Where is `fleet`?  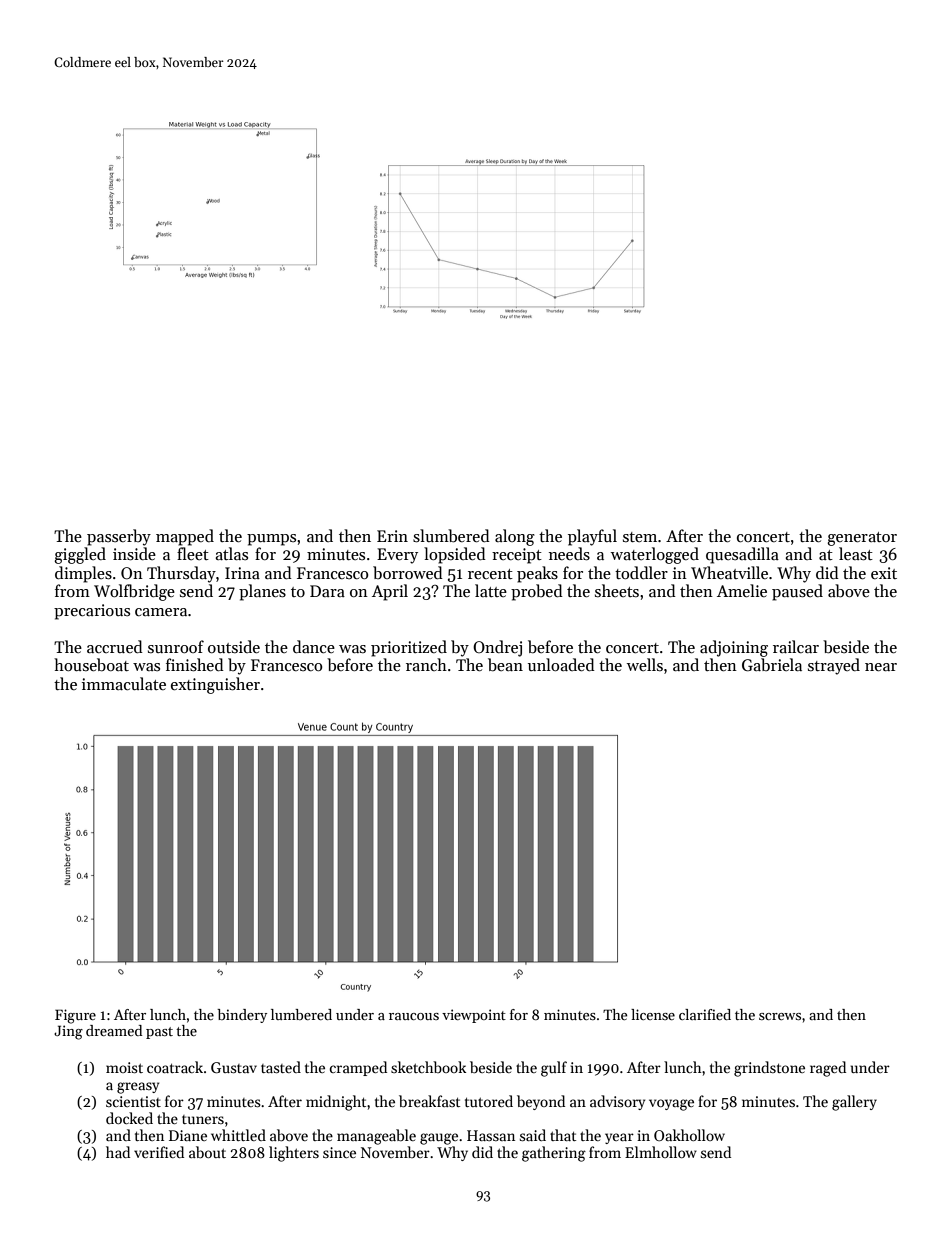
fleet is located at coordinates (193, 553).
